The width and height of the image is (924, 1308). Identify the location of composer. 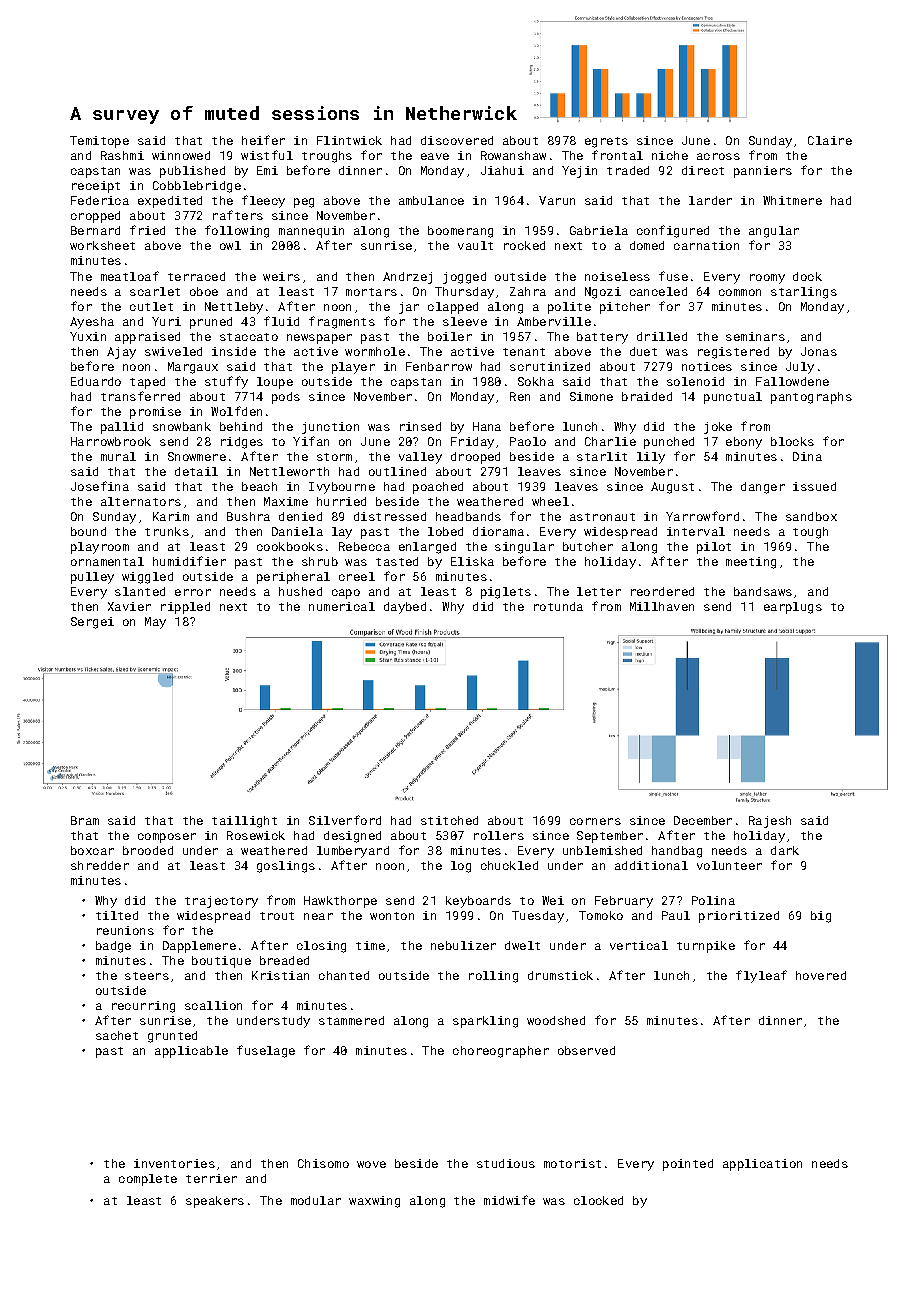
(167, 838).
